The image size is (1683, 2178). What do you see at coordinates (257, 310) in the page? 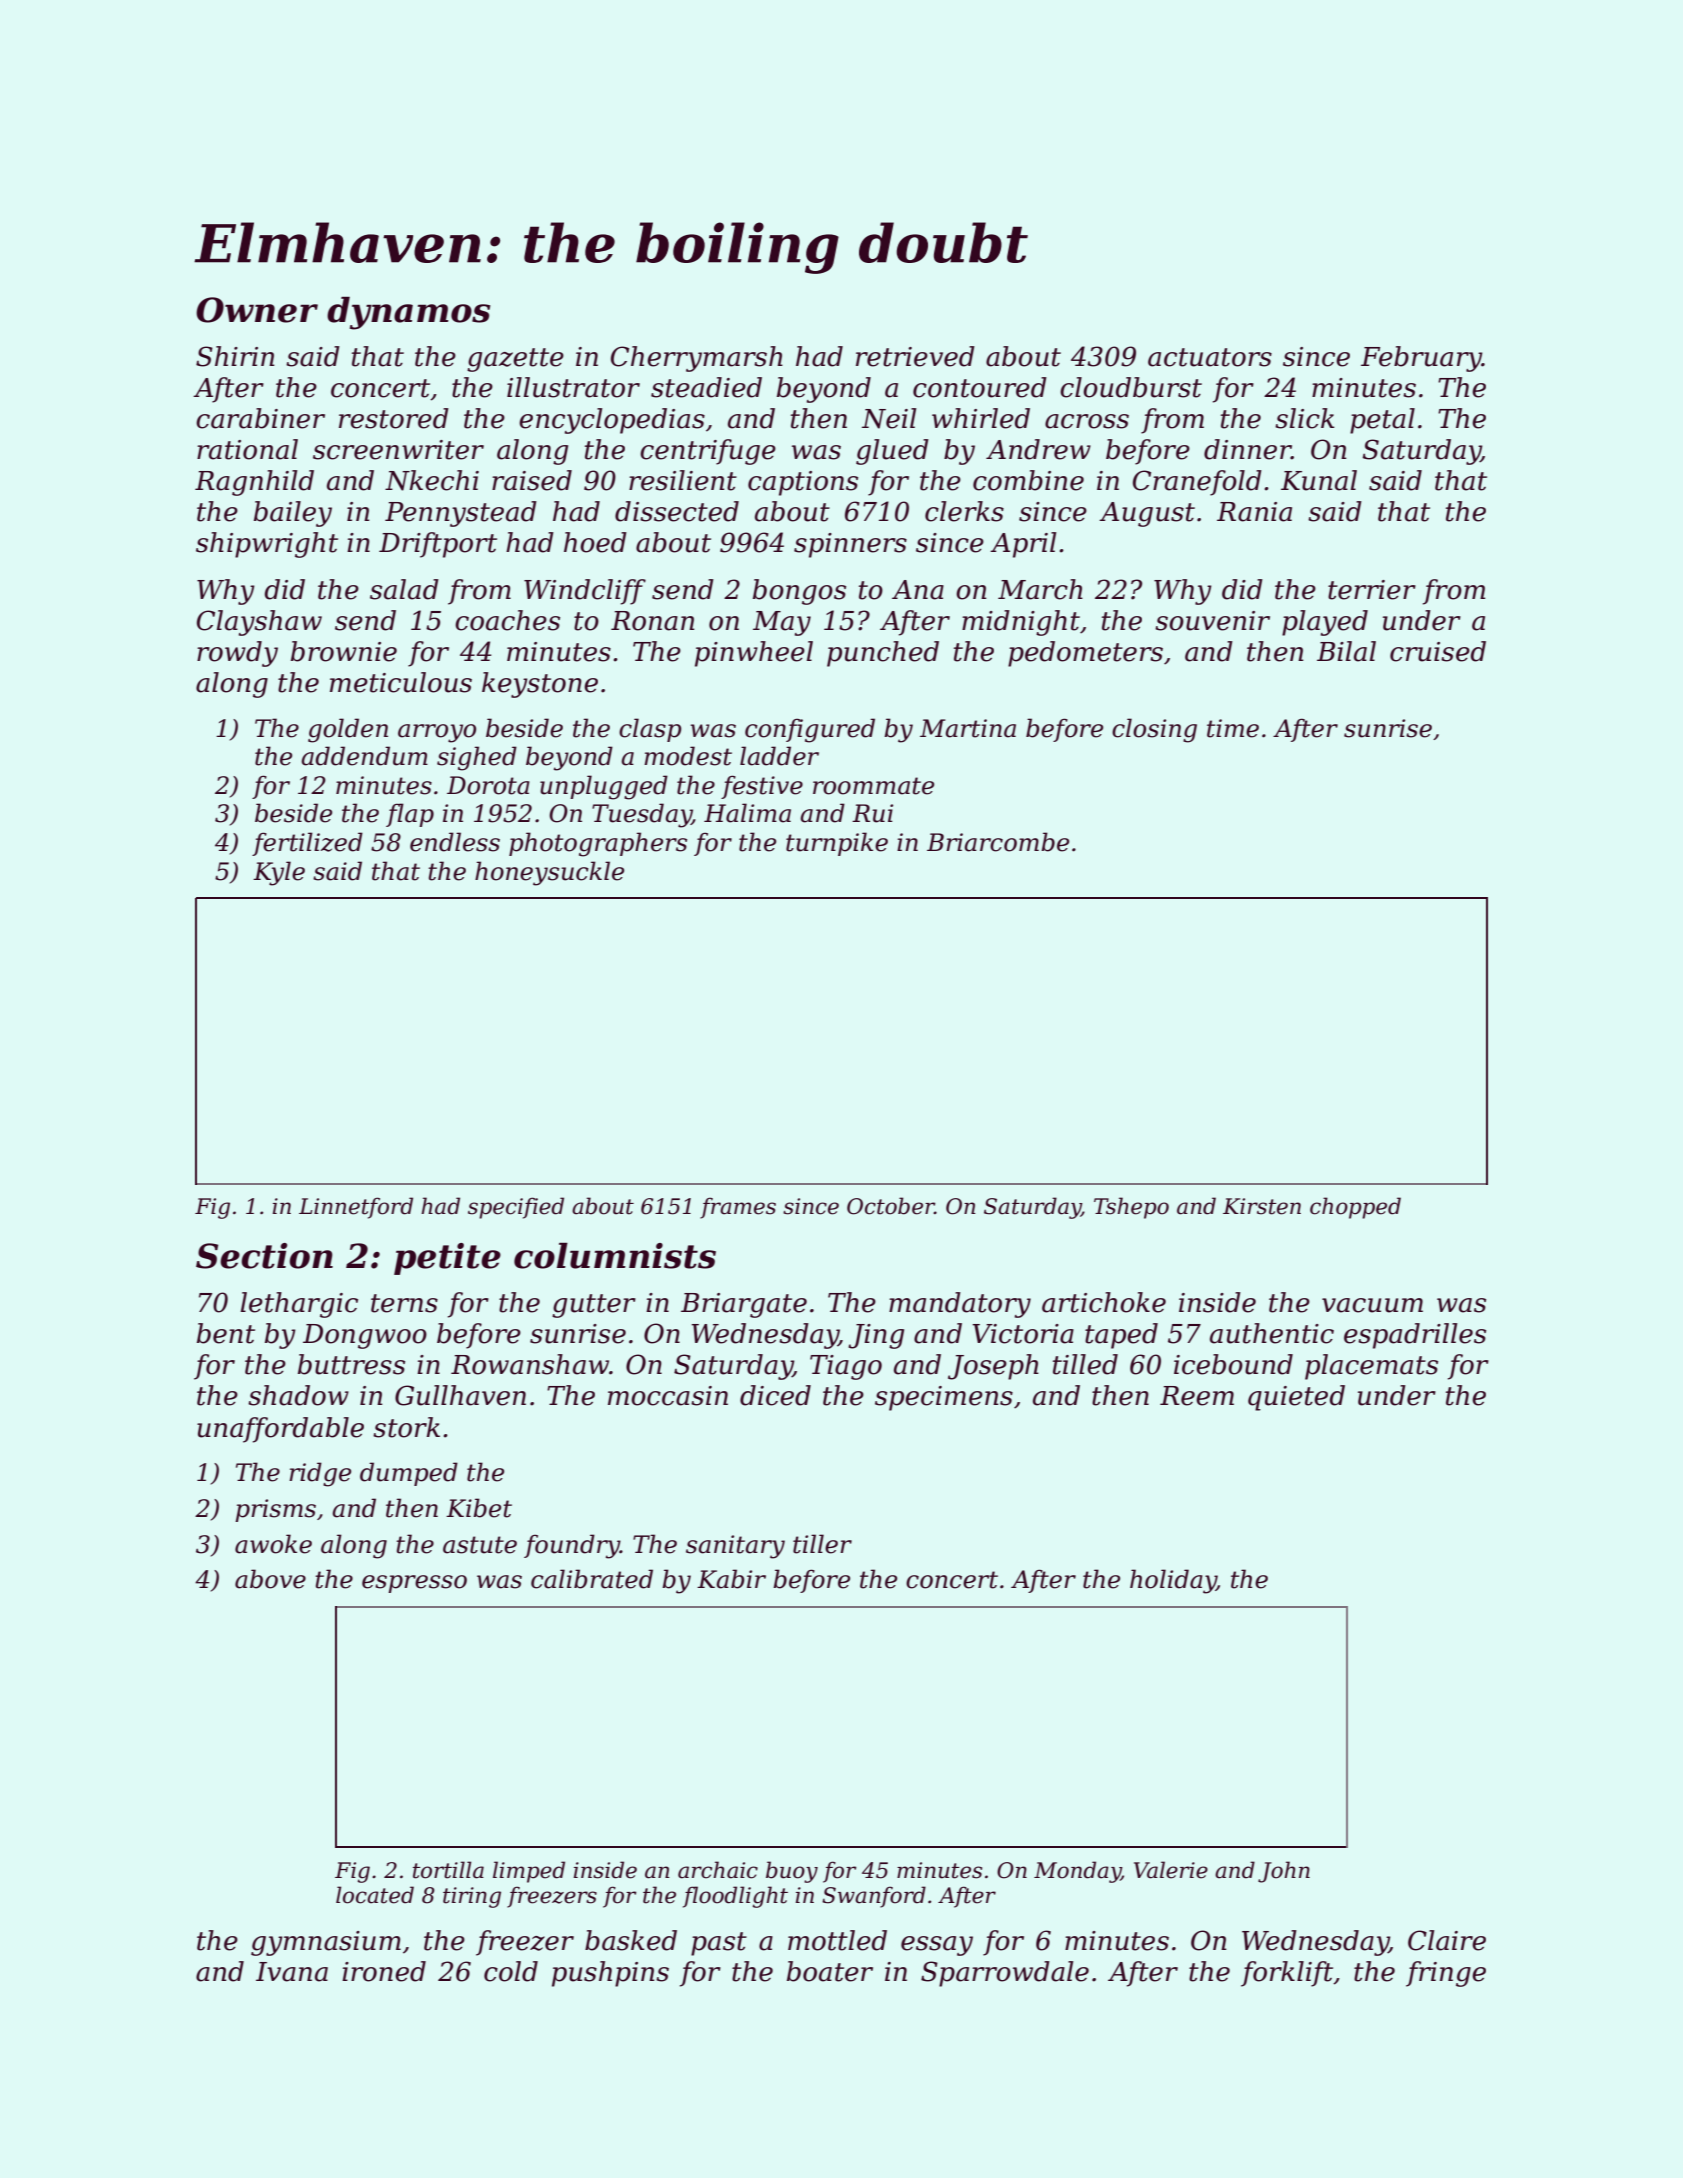
I see `Owner` at bounding box center [257, 310].
